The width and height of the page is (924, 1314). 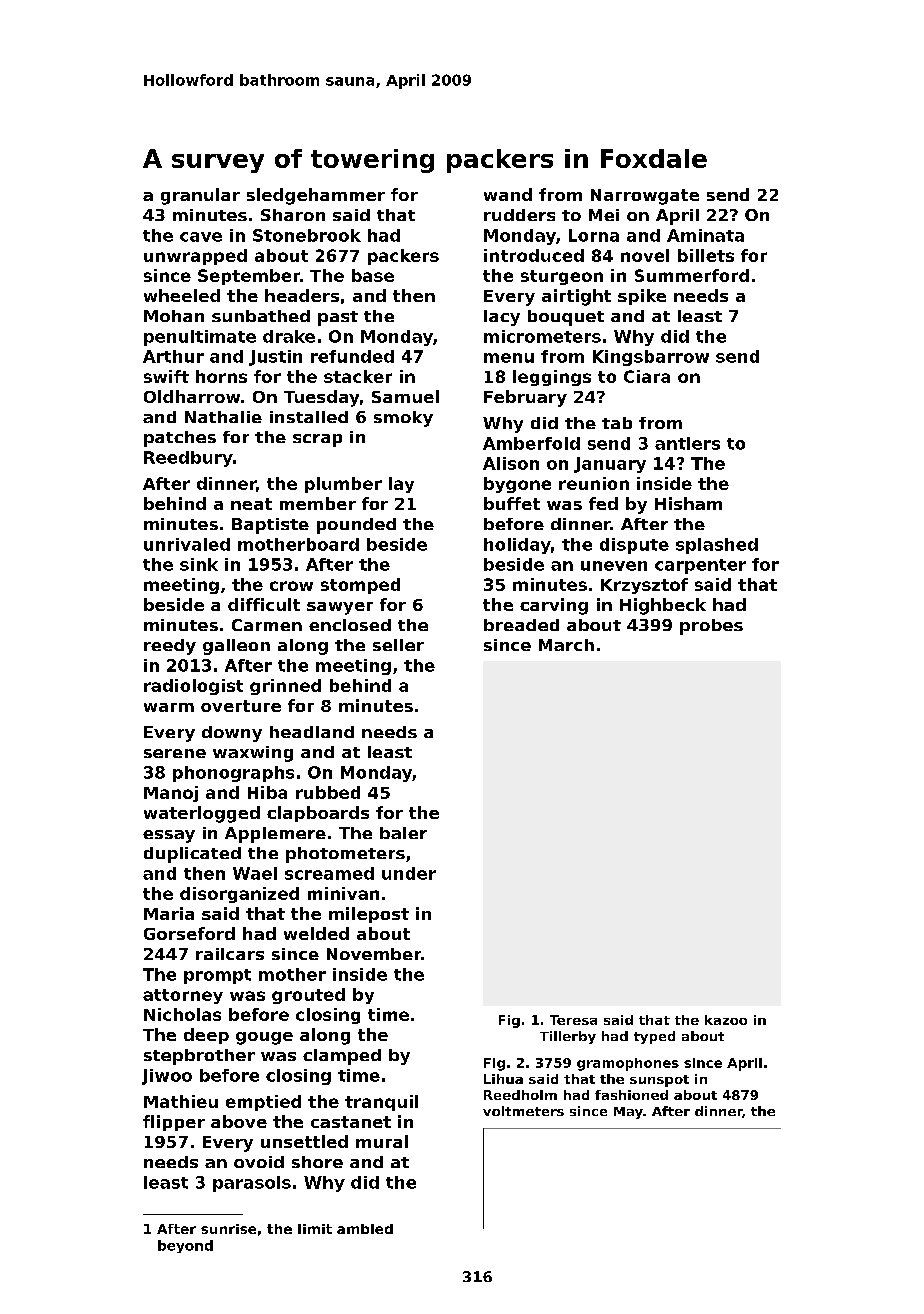 I want to click on ambled, so click(x=365, y=1229).
